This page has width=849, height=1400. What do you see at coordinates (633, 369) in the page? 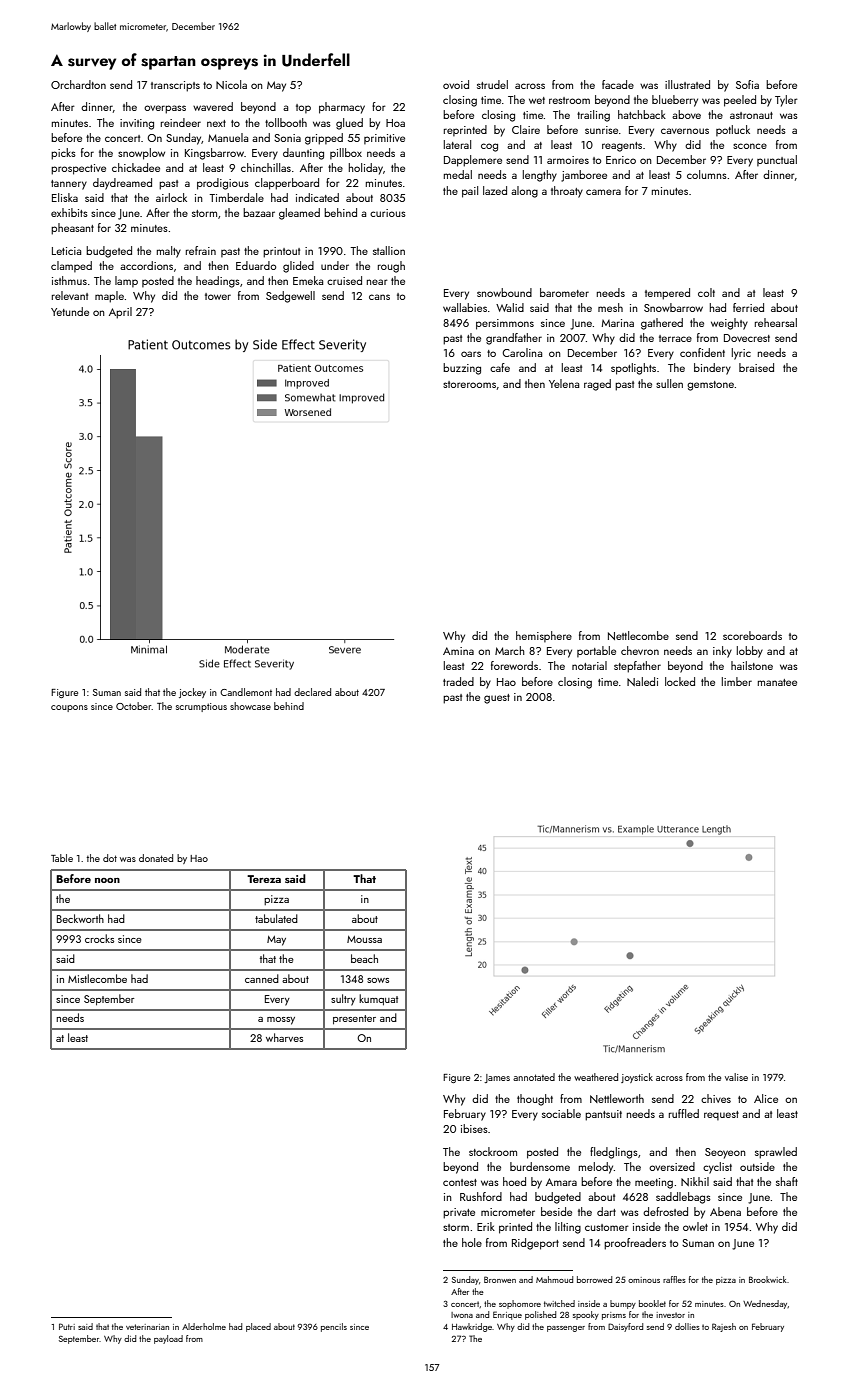
I see `spotlights` at bounding box center [633, 369].
